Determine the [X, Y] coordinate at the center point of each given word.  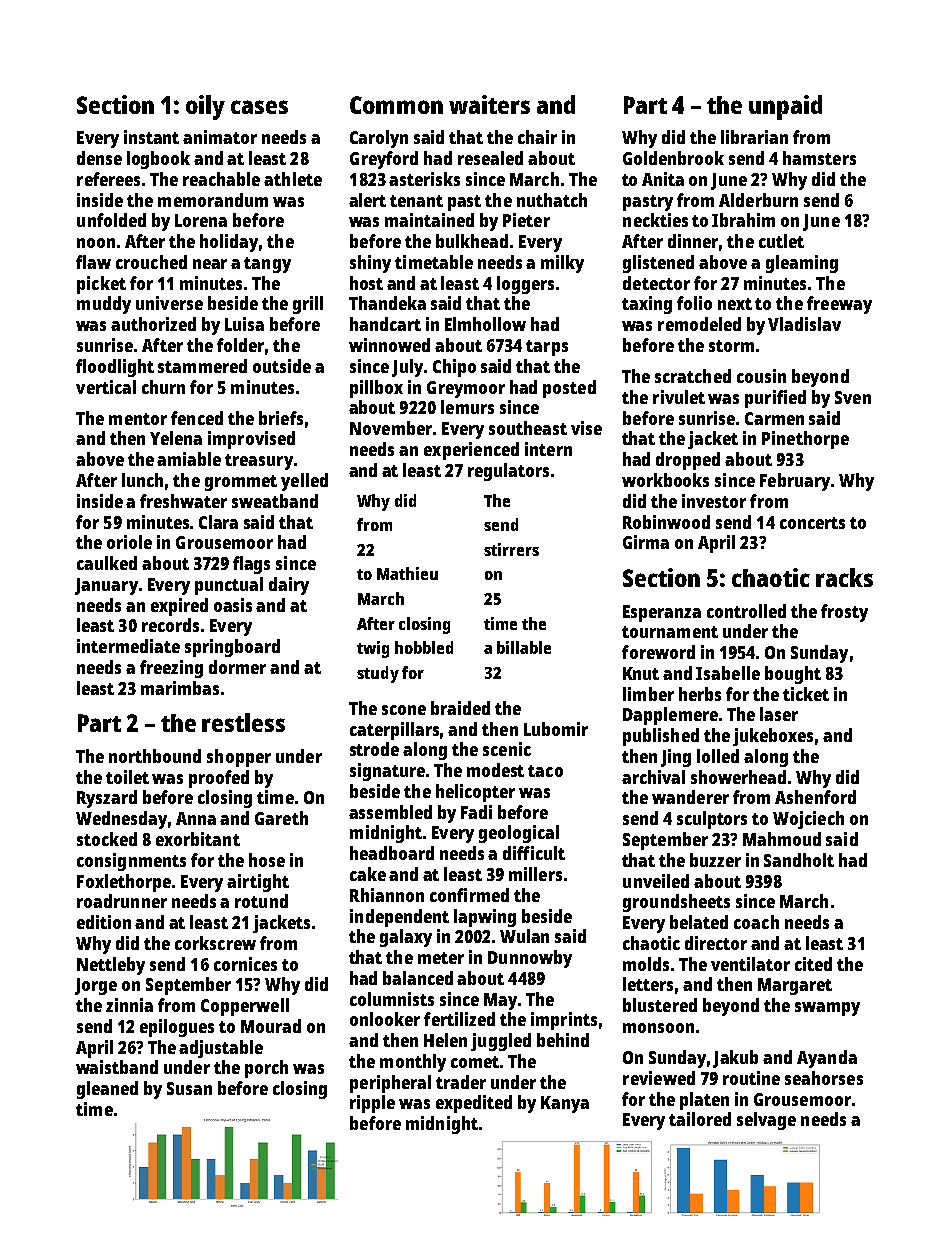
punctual [229, 586]
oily [205, 107]
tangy [267, 265]
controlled [746, 611]
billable [524, 647]
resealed [490, 158]
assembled [390, 812]
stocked [107, 839]
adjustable [221, 1049]
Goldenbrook [673, 158]
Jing [676, 758]
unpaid [785, 107]
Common [396, 105]
